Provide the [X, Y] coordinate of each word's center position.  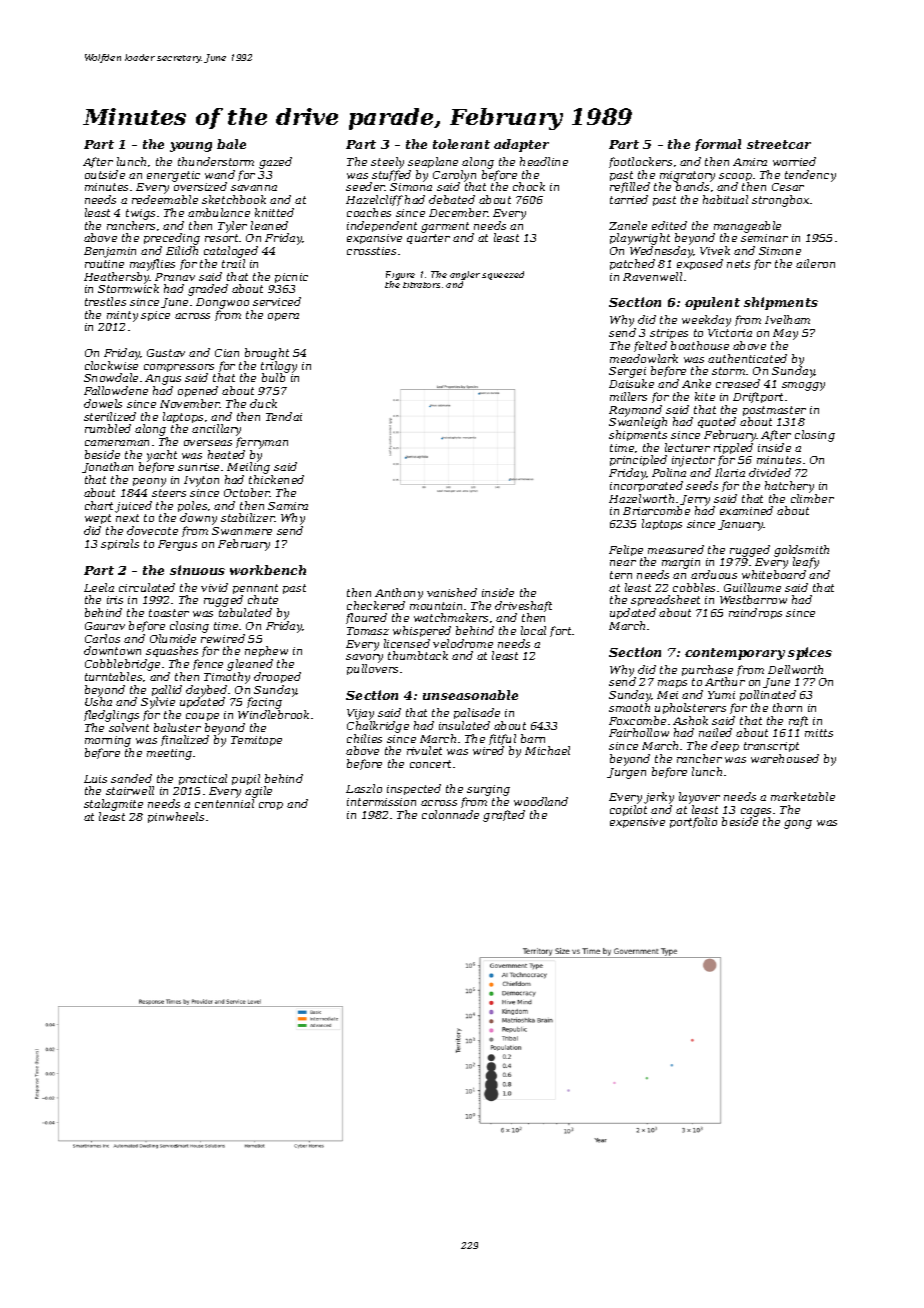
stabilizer [248, 517]
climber [812, 498]
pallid [167, 690]
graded [208, 290]
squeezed [503, 275]
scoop [735, 177]
